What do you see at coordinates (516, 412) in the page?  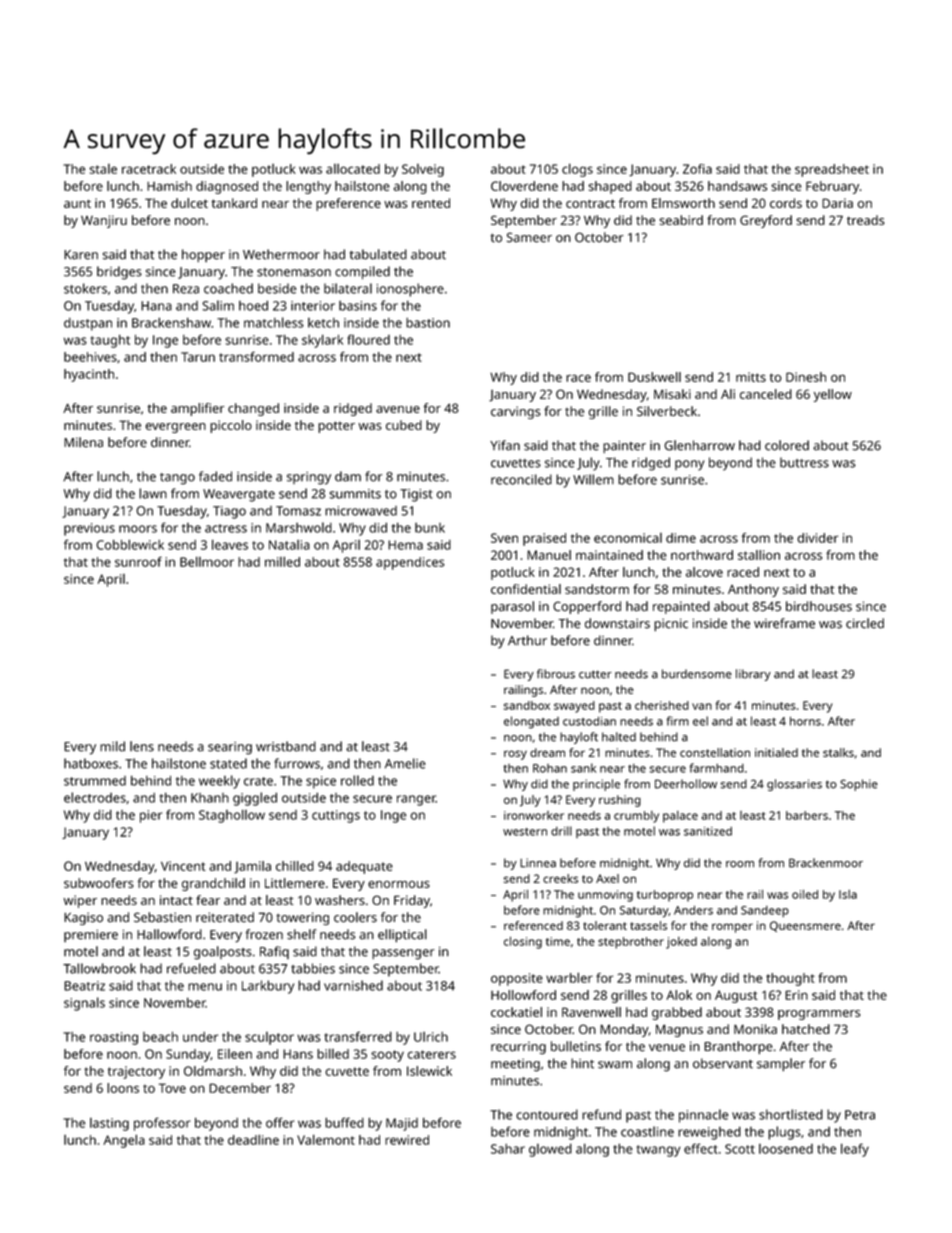 I see `carvings` at bounding box center [516, 412].
